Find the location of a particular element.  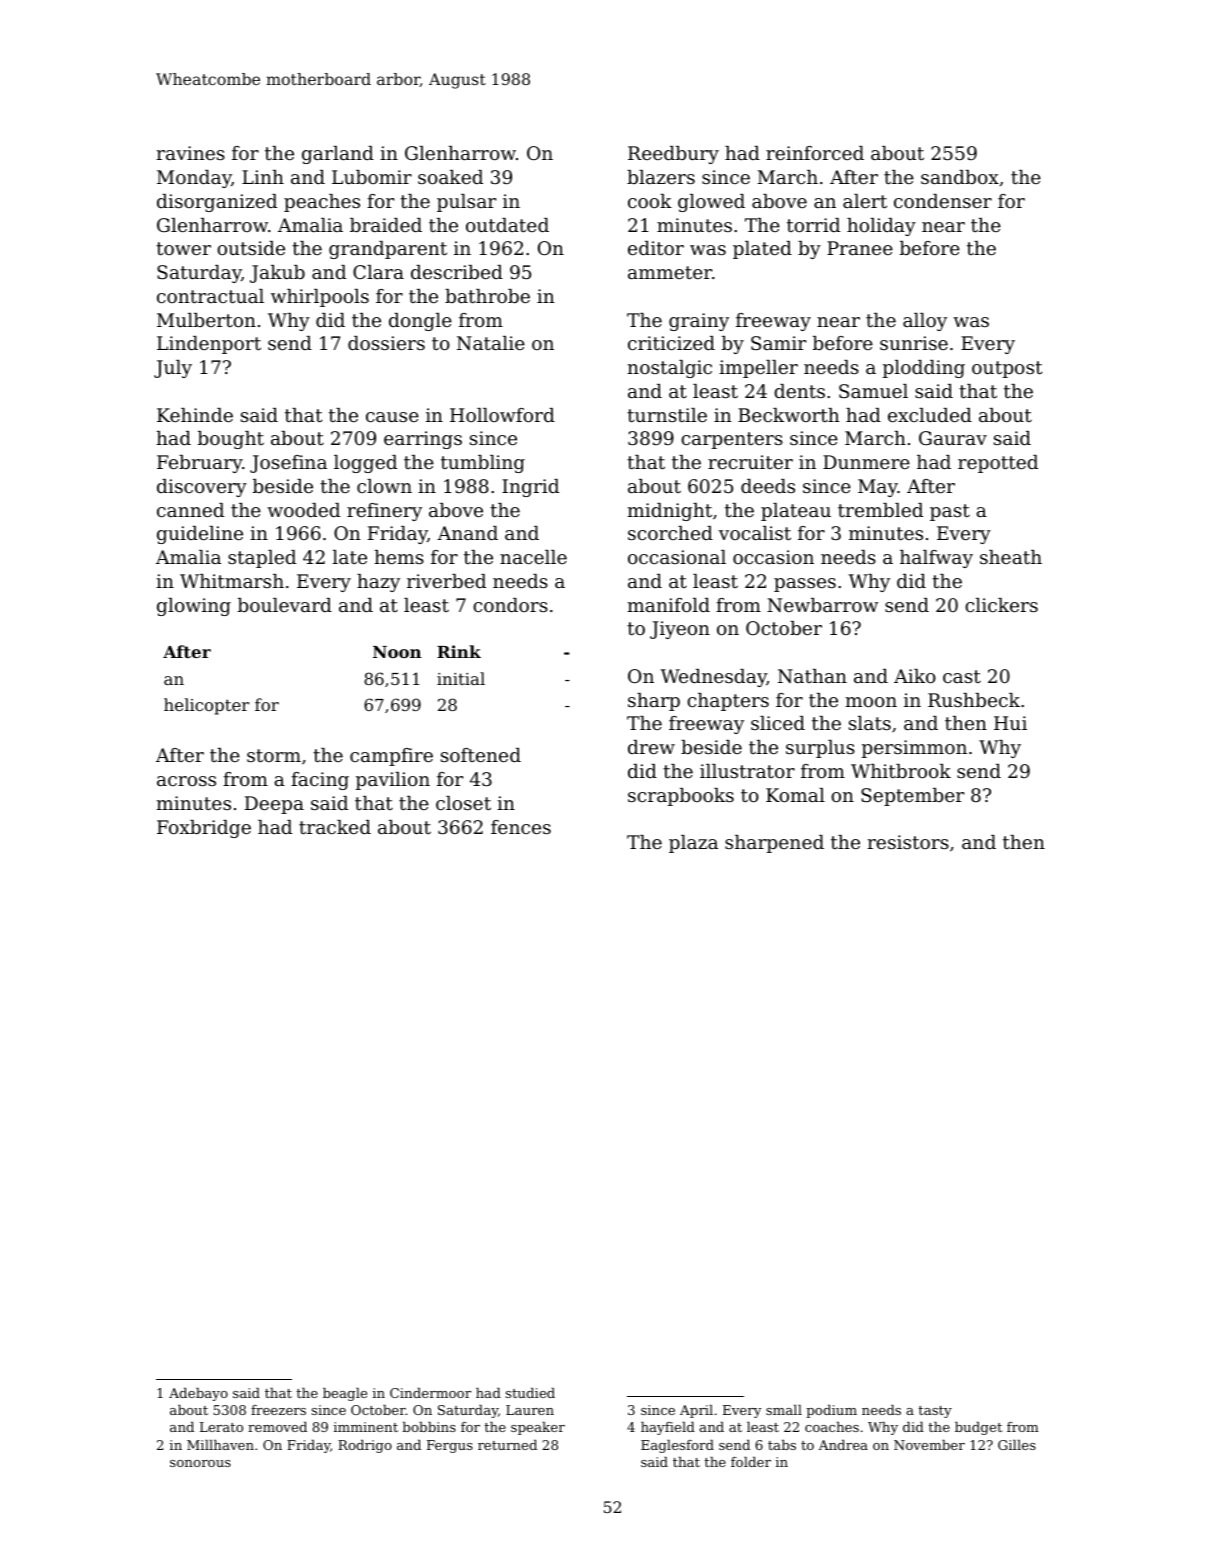

tracked is located at coordinates (335, 827).
